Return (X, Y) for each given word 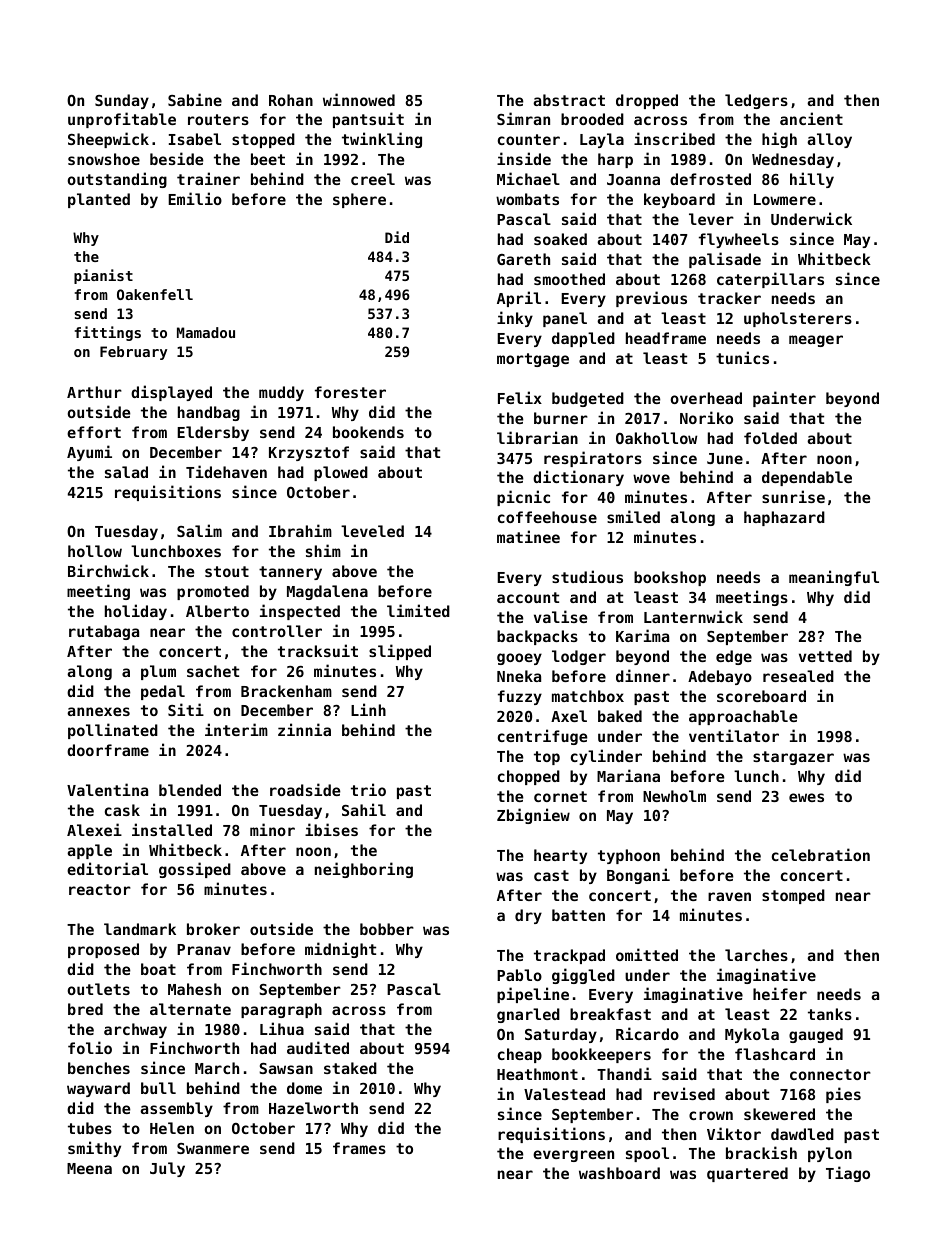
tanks (830, 1014)
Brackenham (286, 691)
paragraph (281, 1010)
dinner (643, 675)
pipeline (533, 995)
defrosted (710, 179)
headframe (666, 338)
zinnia (304, 729)
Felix (520, 397)
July (167, 1169)
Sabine (195, 99)
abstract (569, 100)
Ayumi (89, 453)
